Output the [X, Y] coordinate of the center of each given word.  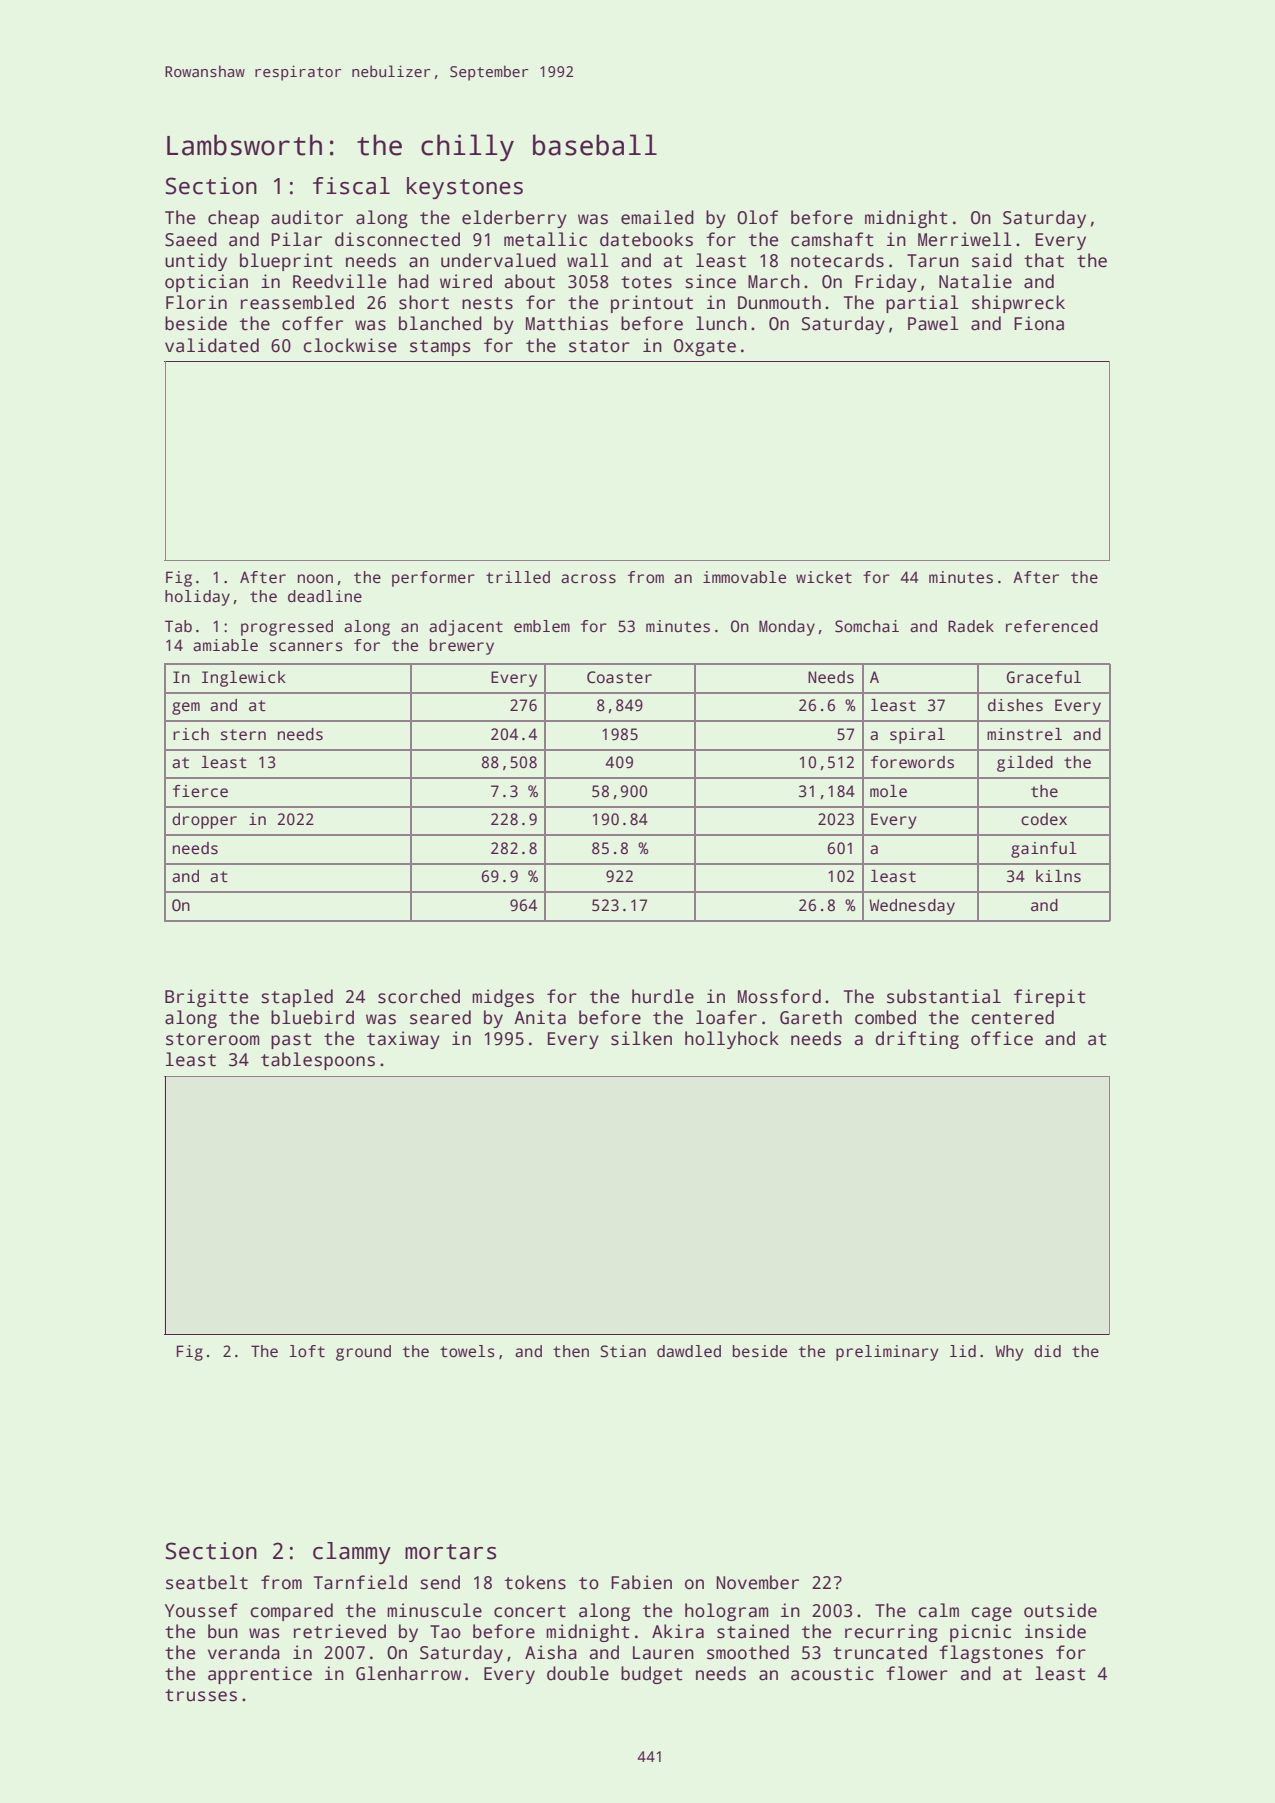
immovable [744, 577]
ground [363, 1353]
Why [1009, 1353]
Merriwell [965, 239]
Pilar [296, 239]
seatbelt [207, 1582]
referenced [1052, 626]
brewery [462, 647]
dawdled [689, 1351]
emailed [657, 217]
